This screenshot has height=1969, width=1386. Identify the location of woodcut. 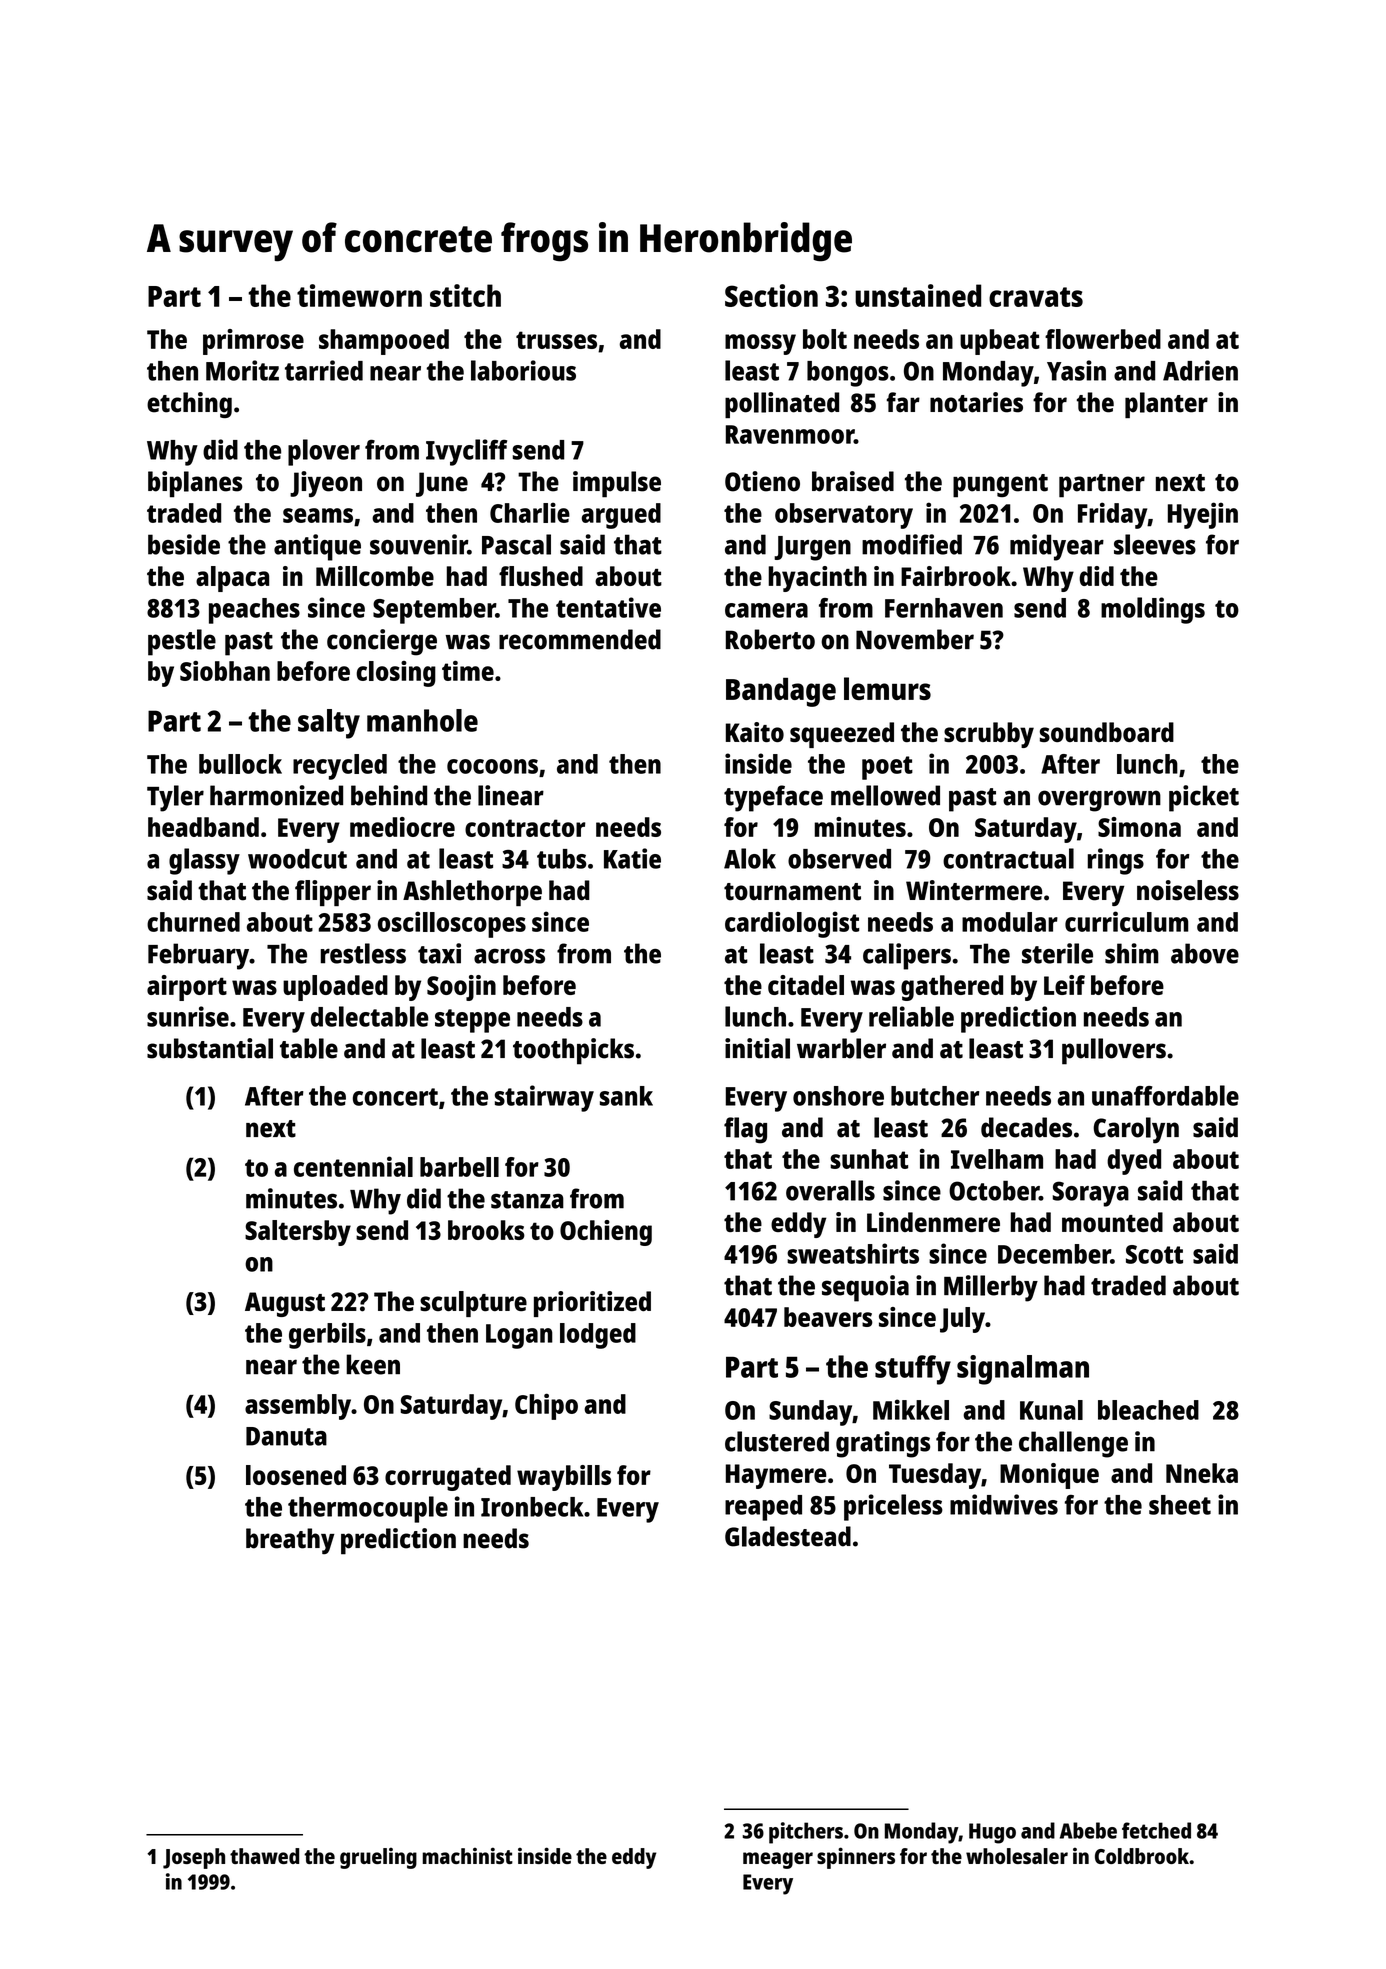
(297, 859).
